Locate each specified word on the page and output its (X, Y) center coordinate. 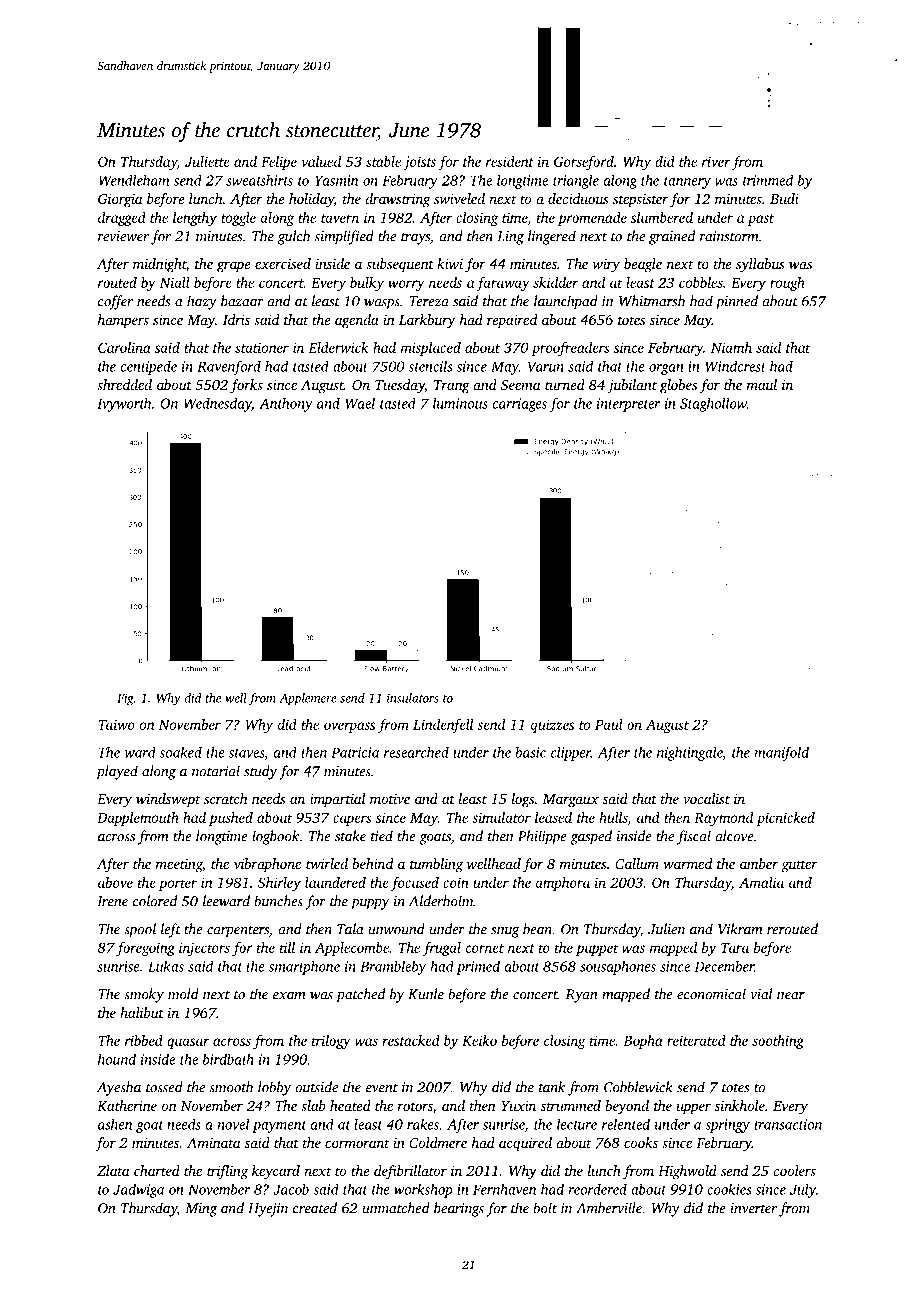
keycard (276, 1172)
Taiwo (116, 724)
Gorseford (584, 163)
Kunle (426, 994)
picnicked (785, 819)
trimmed (768, 180)
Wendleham (134, 180)
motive (390, 799)
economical (711, 994)
